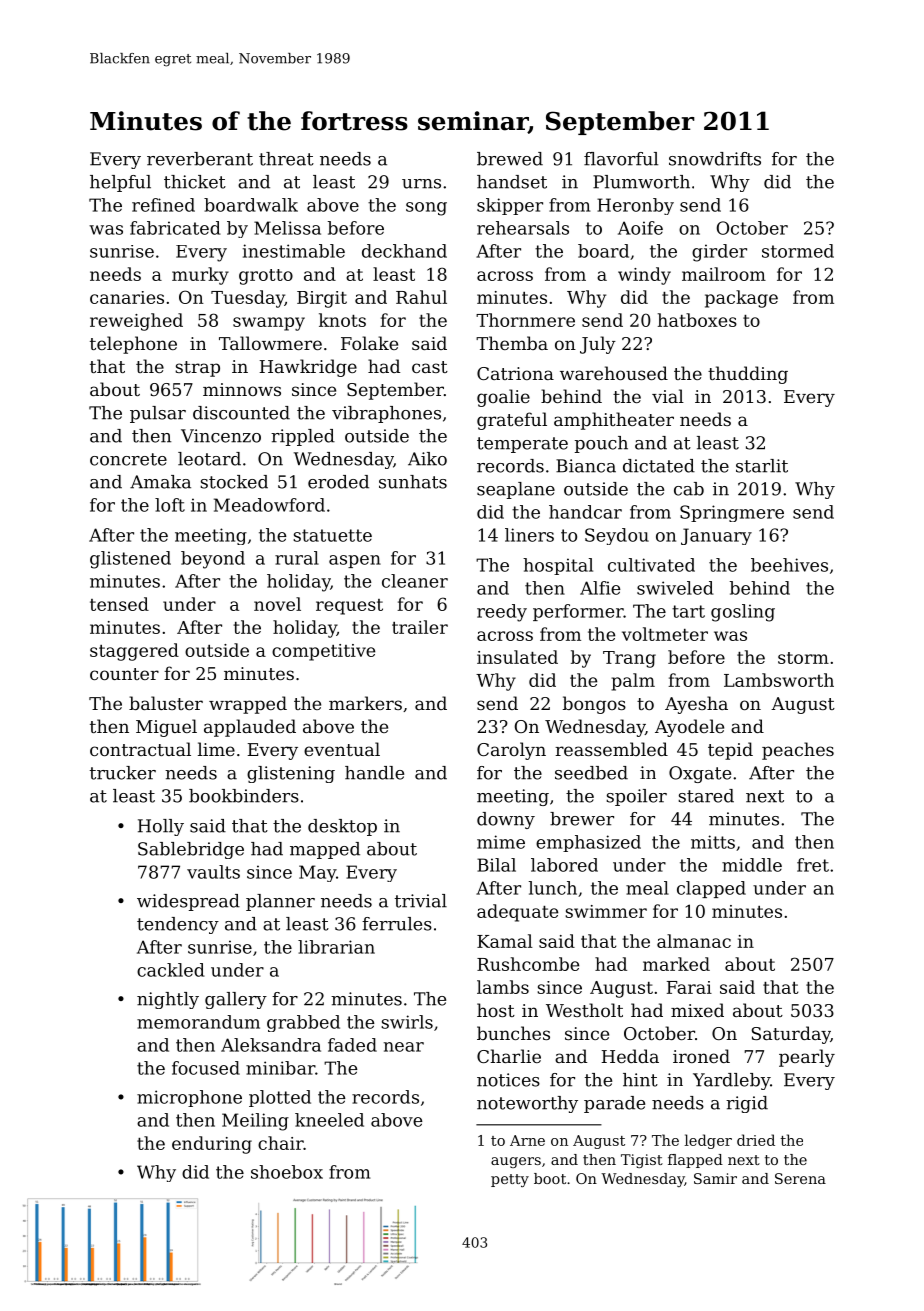 The image size is (924, 1311). Describe the element at coordinates (119, 604) in the screenshot. I see `tensed` at that location.
